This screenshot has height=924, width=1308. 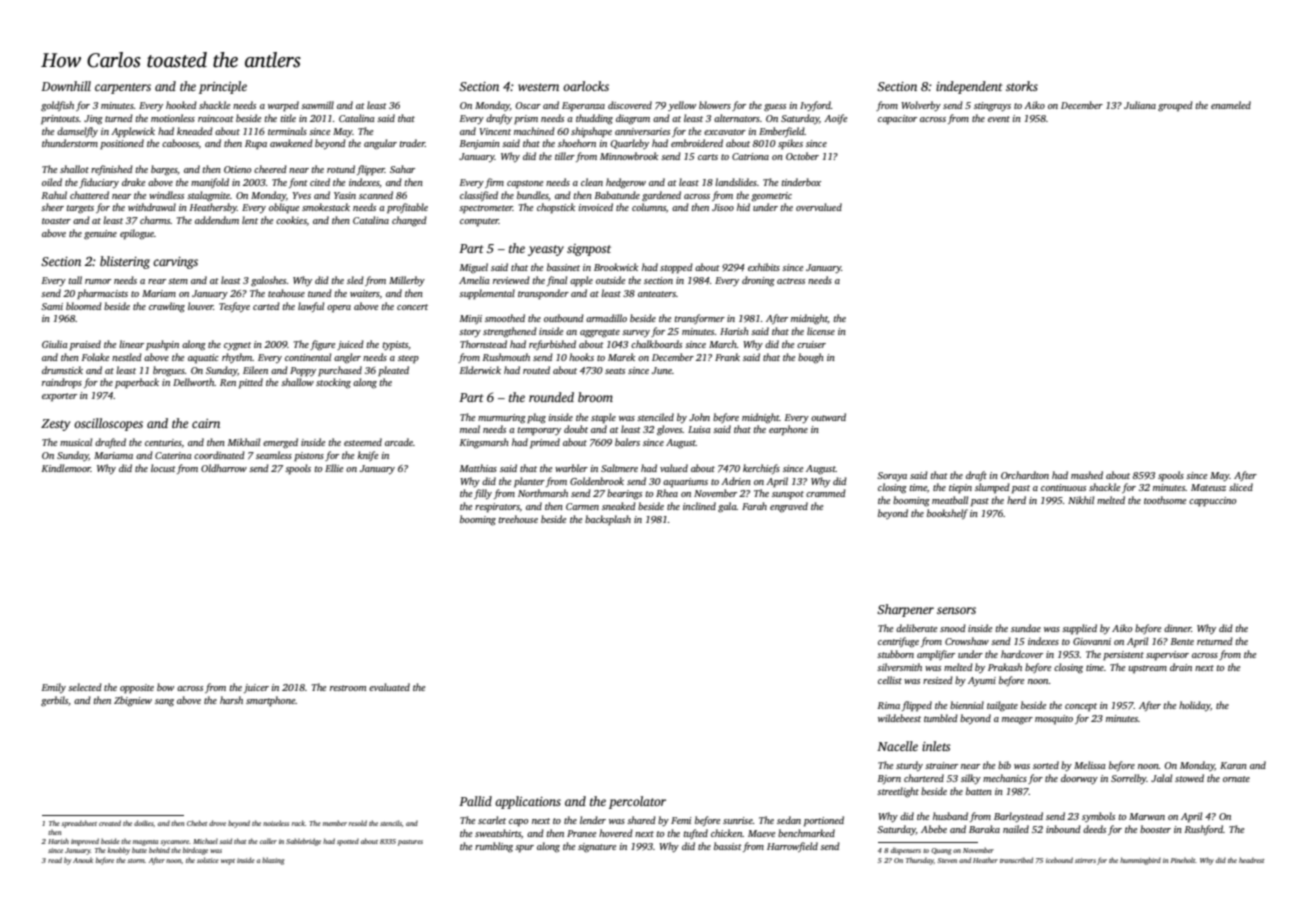 I want to click on oarlocks, so click(x=586, y=86).
